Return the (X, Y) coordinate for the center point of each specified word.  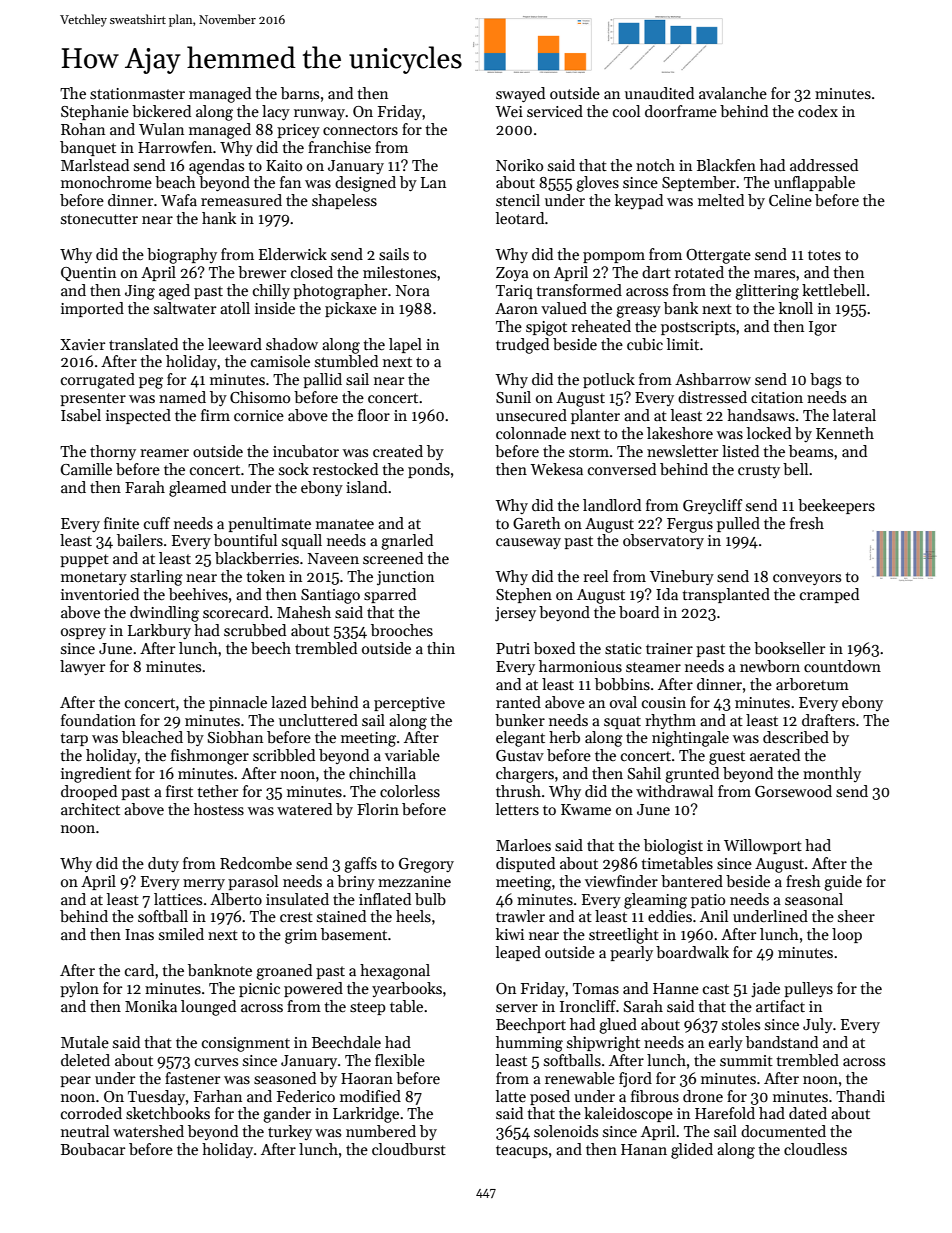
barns (300, 93)
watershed (148, 1131)
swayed (520, 94)
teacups (522, 1151)
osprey (83, 633)
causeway (528, 543)
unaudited (659, 93)
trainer (669, 648)
